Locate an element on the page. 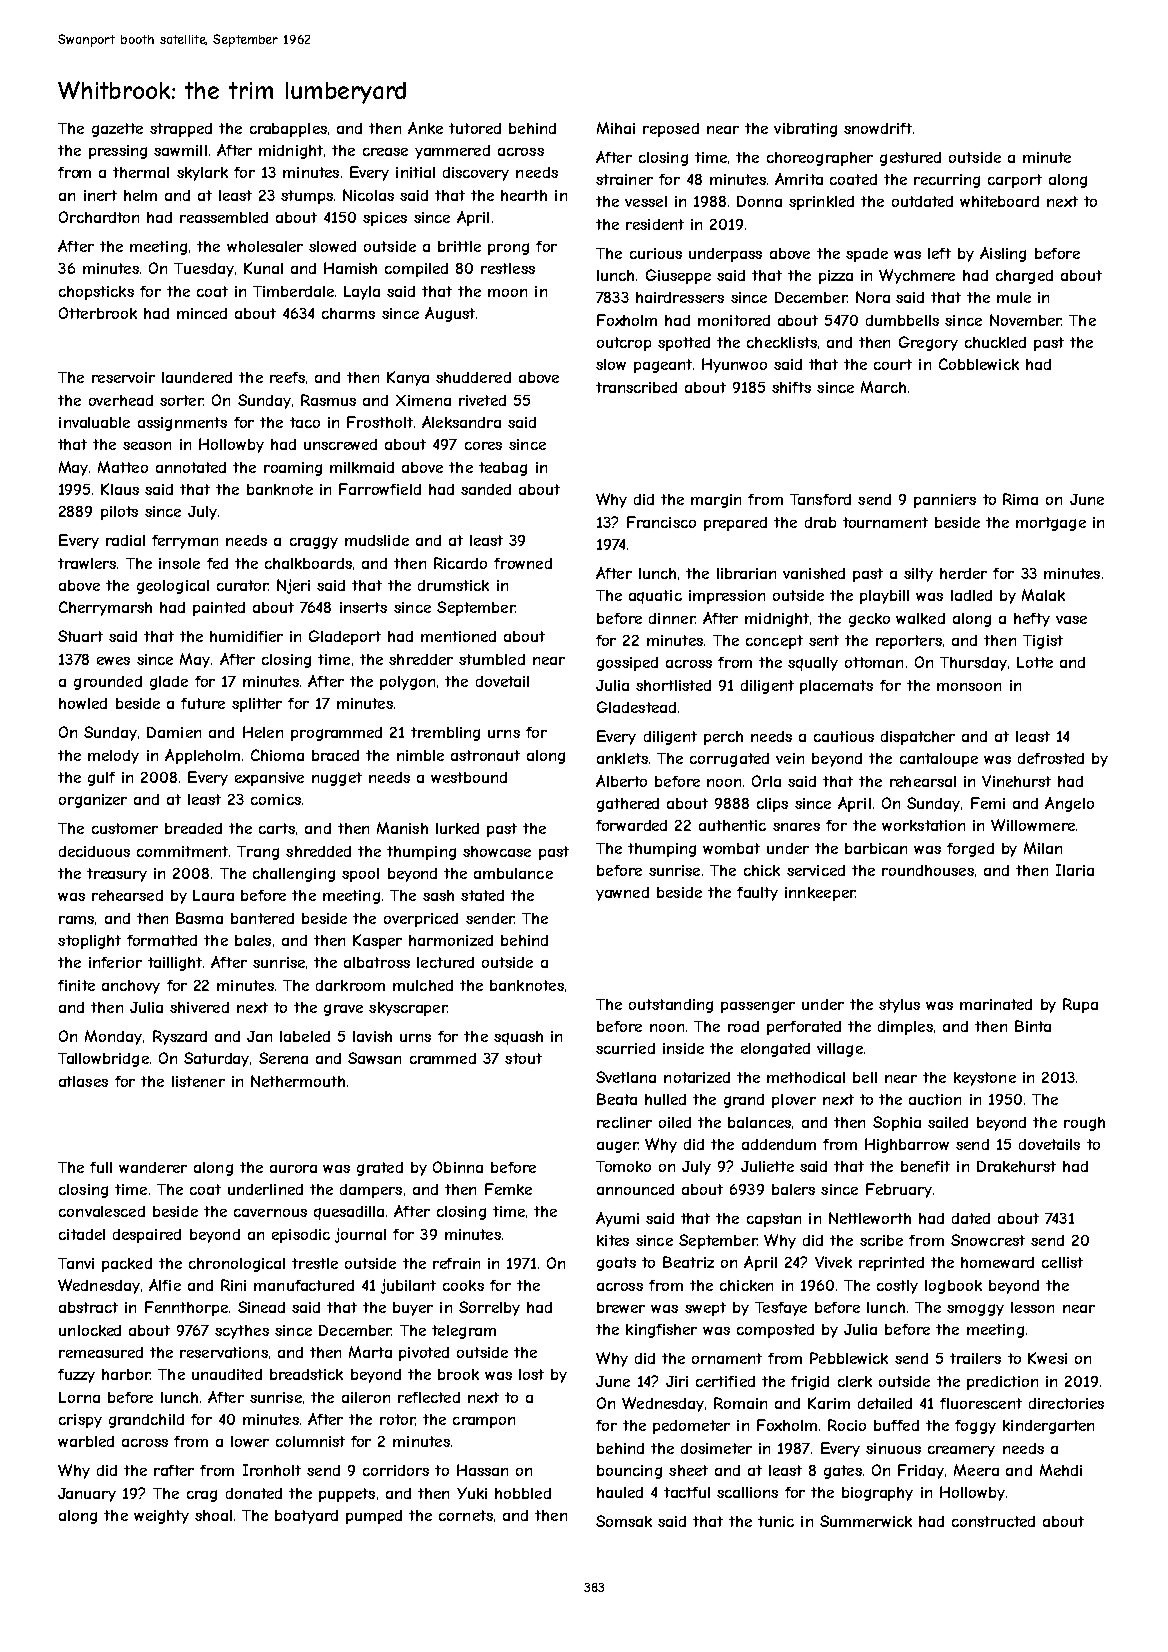 The width and height of the page is (1168, 1652). chuckled is located at coordinates (995, 342).
